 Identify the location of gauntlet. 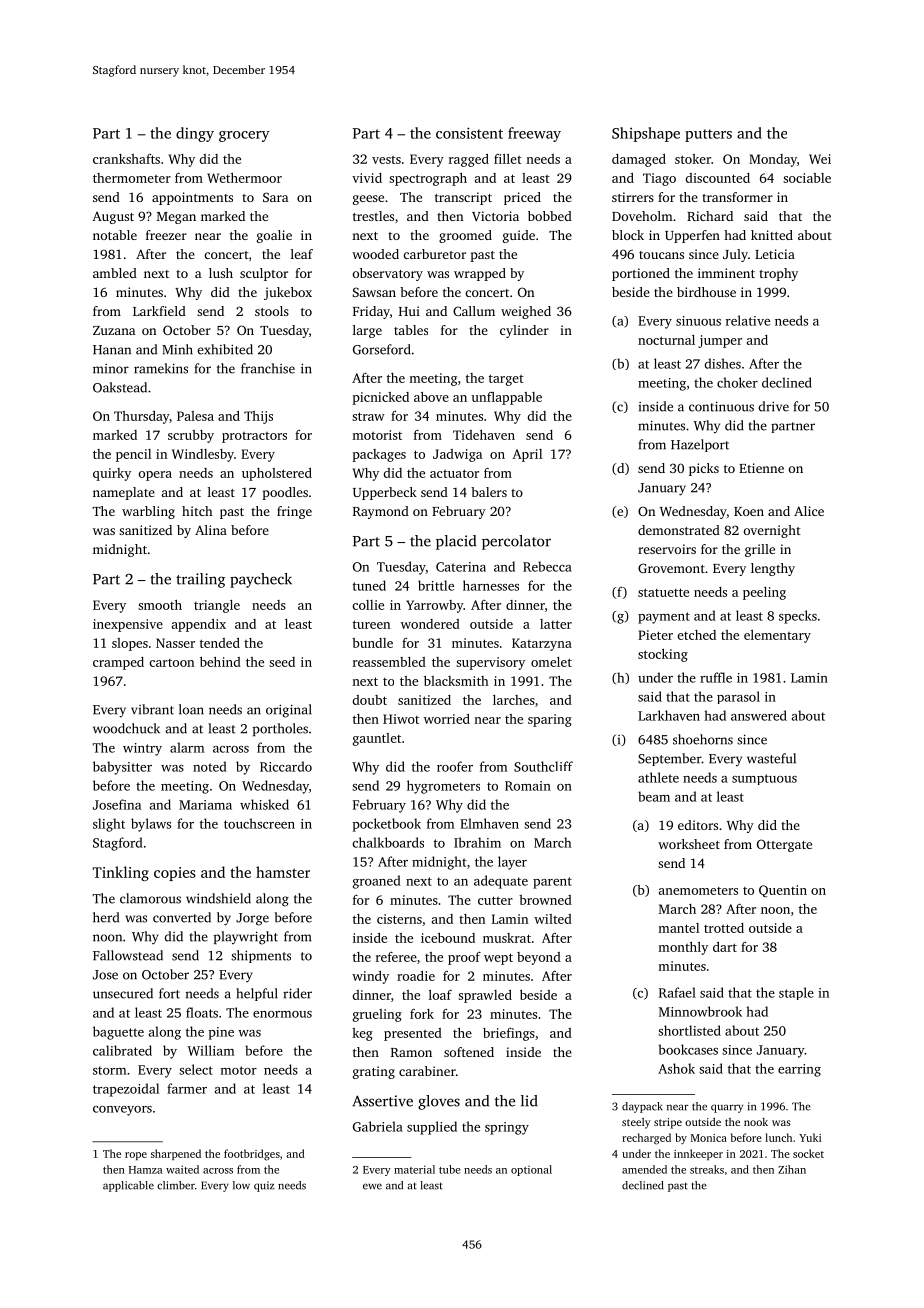
(377, 739).
